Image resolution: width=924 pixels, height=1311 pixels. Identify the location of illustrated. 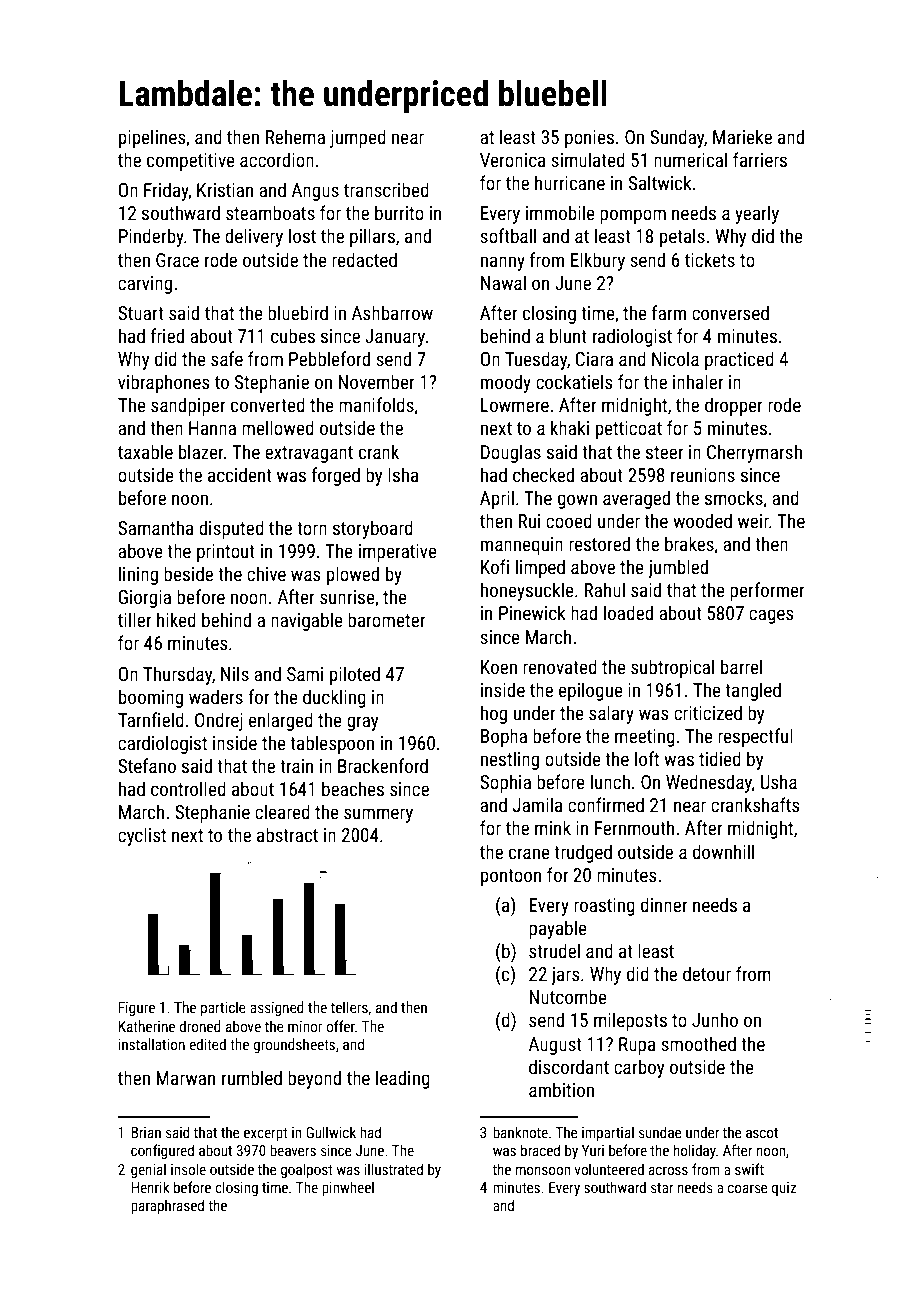
(393, 1169).
